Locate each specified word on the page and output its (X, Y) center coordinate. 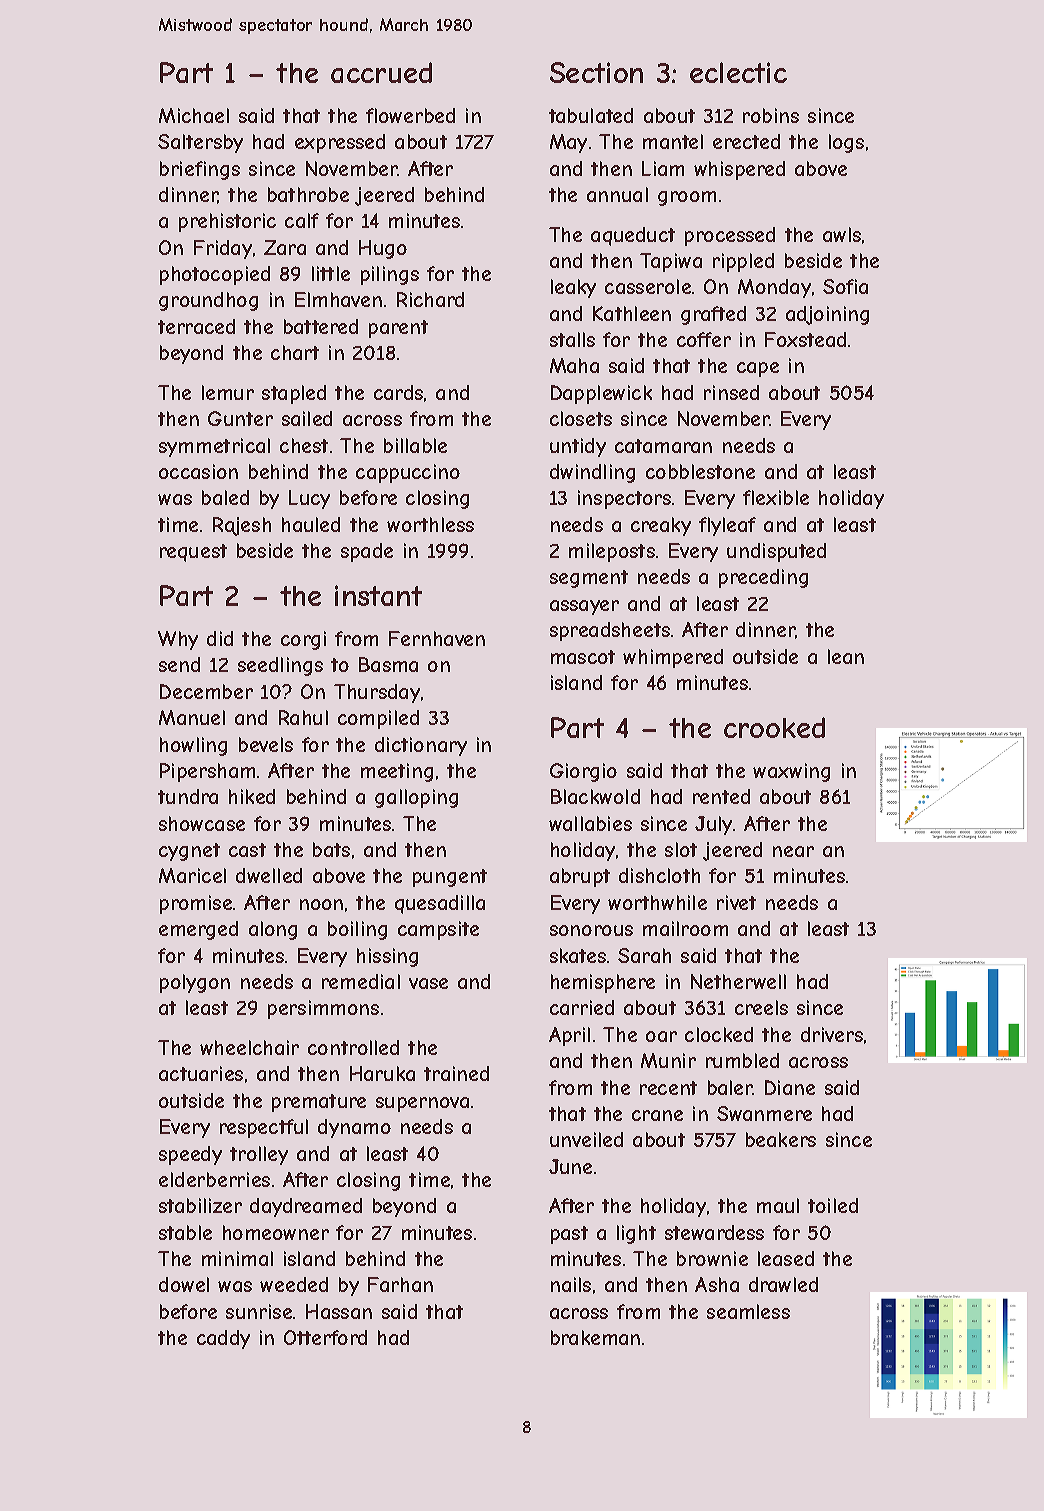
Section (596, 72)
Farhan (400, 1284)
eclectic (738, 72)
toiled (833, 1205)
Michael (194, 115)
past (569, 1235)
